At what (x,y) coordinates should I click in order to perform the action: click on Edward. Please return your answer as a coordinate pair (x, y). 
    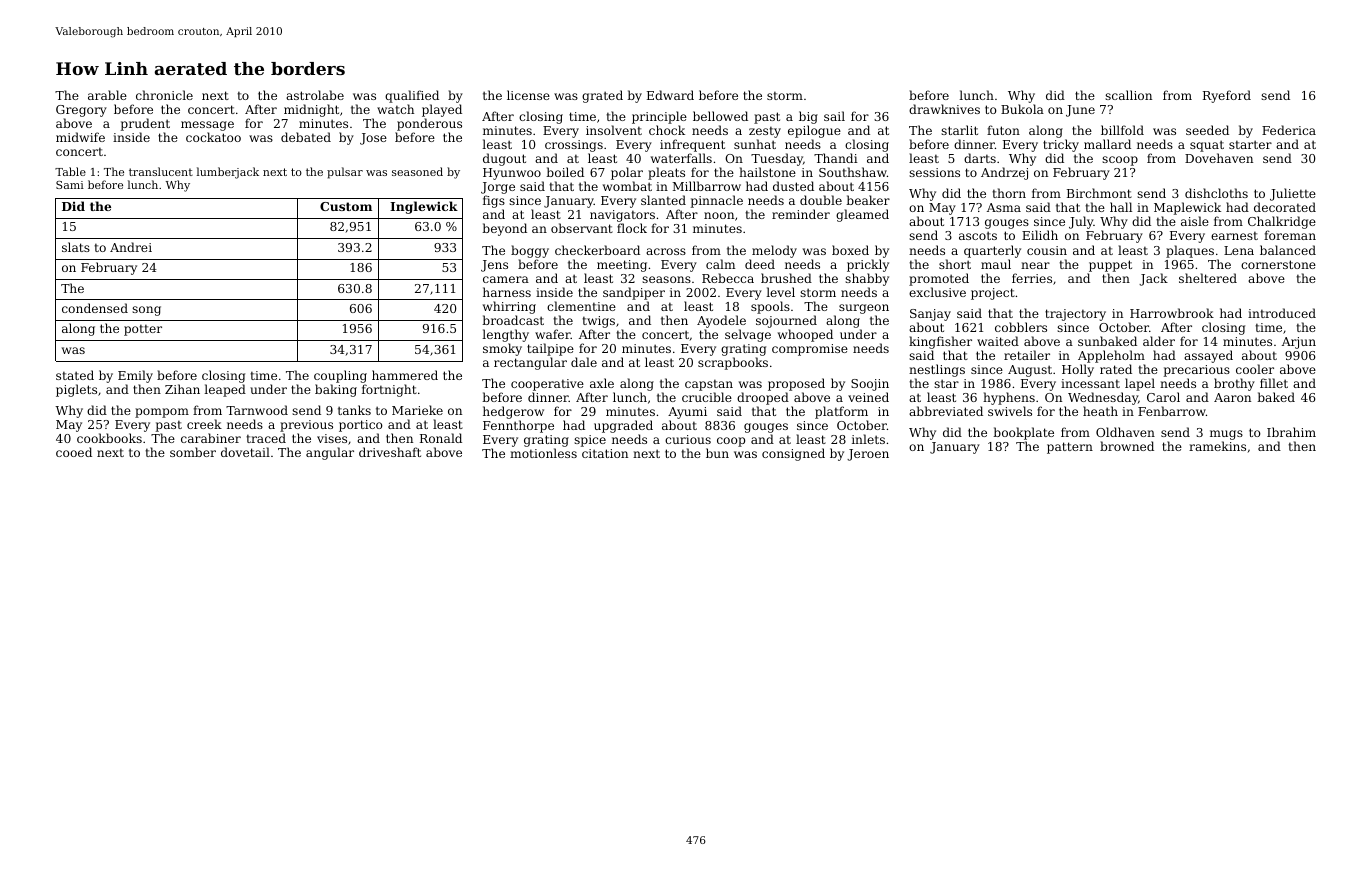
    Looking at the image, I should click on (670, 95).
